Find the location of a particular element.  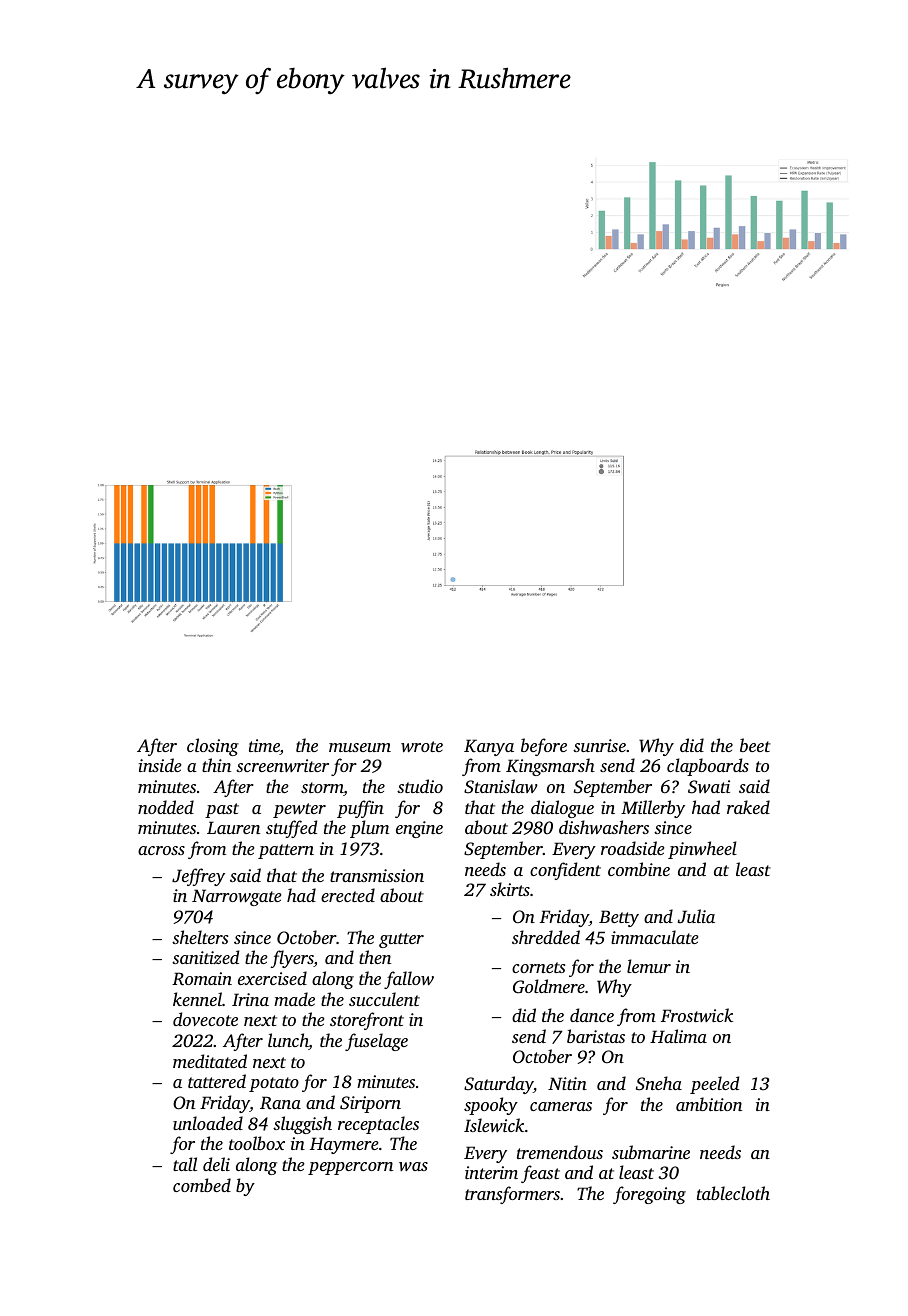

shelters is located at coordinates (200, 937).
